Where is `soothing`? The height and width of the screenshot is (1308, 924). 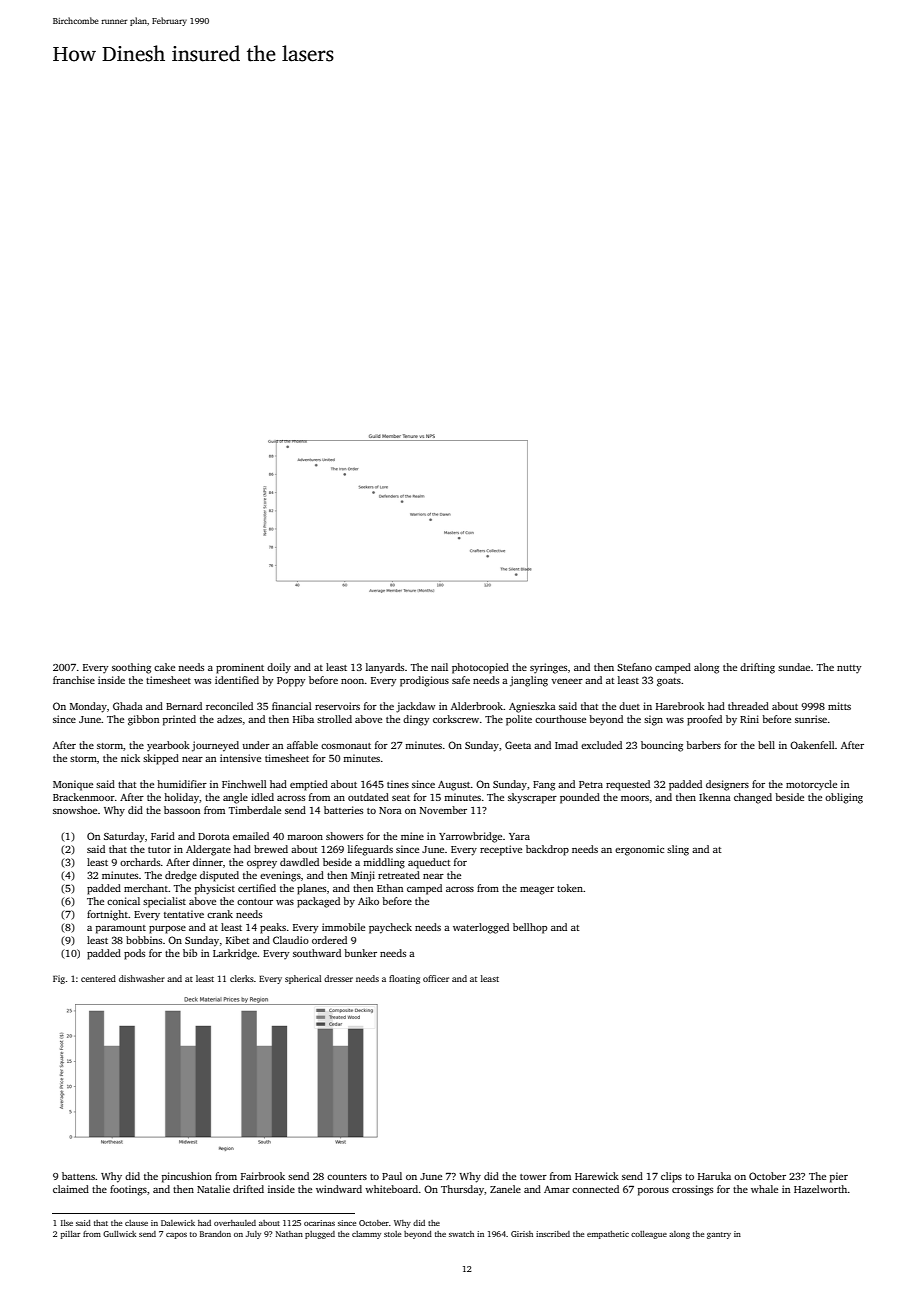
soothing is located at coordinates (131, 668).
